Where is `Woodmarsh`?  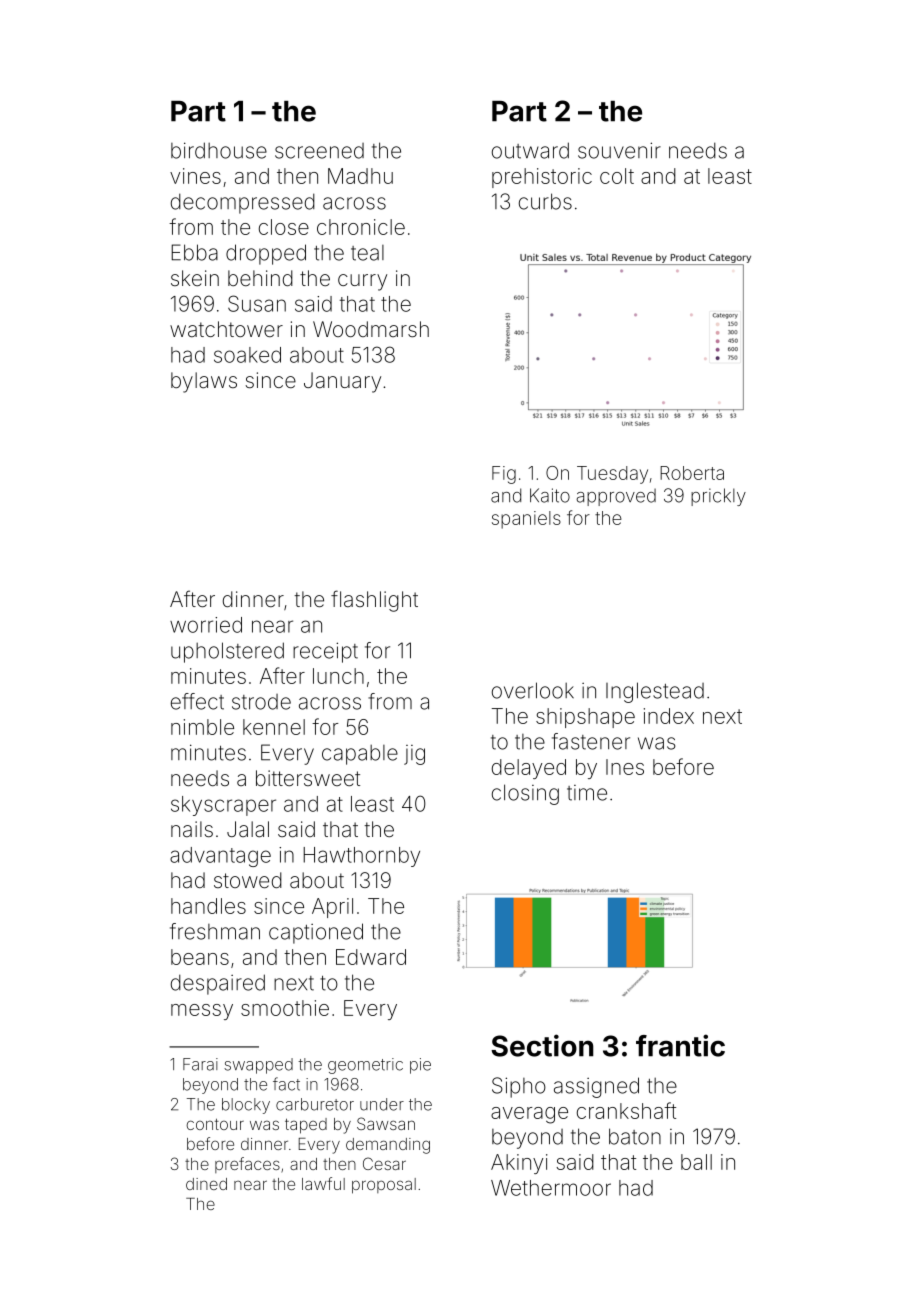
Woodmarsh is located at coordinates (371, 329).
